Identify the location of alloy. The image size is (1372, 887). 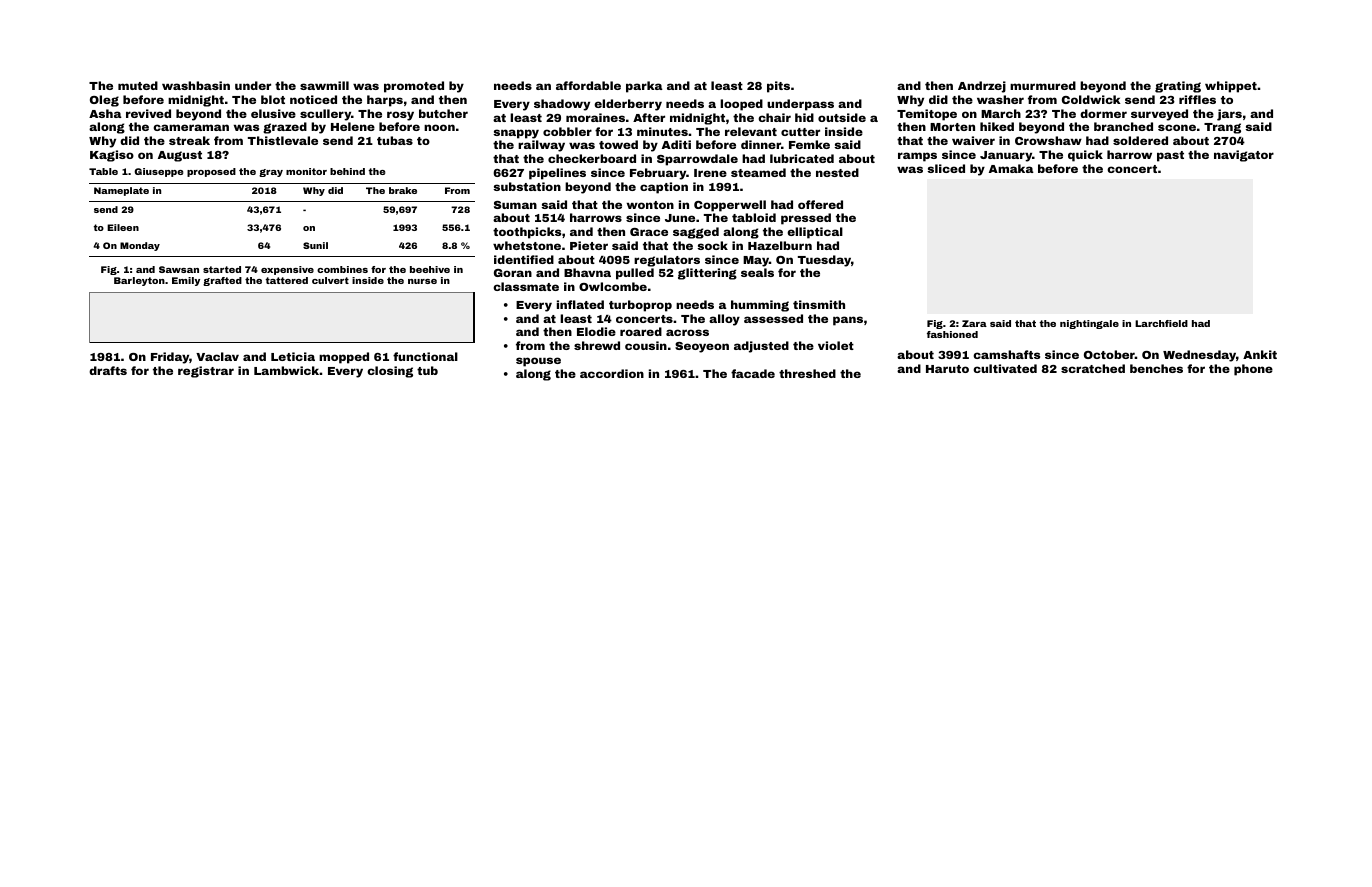
(724, 320).
